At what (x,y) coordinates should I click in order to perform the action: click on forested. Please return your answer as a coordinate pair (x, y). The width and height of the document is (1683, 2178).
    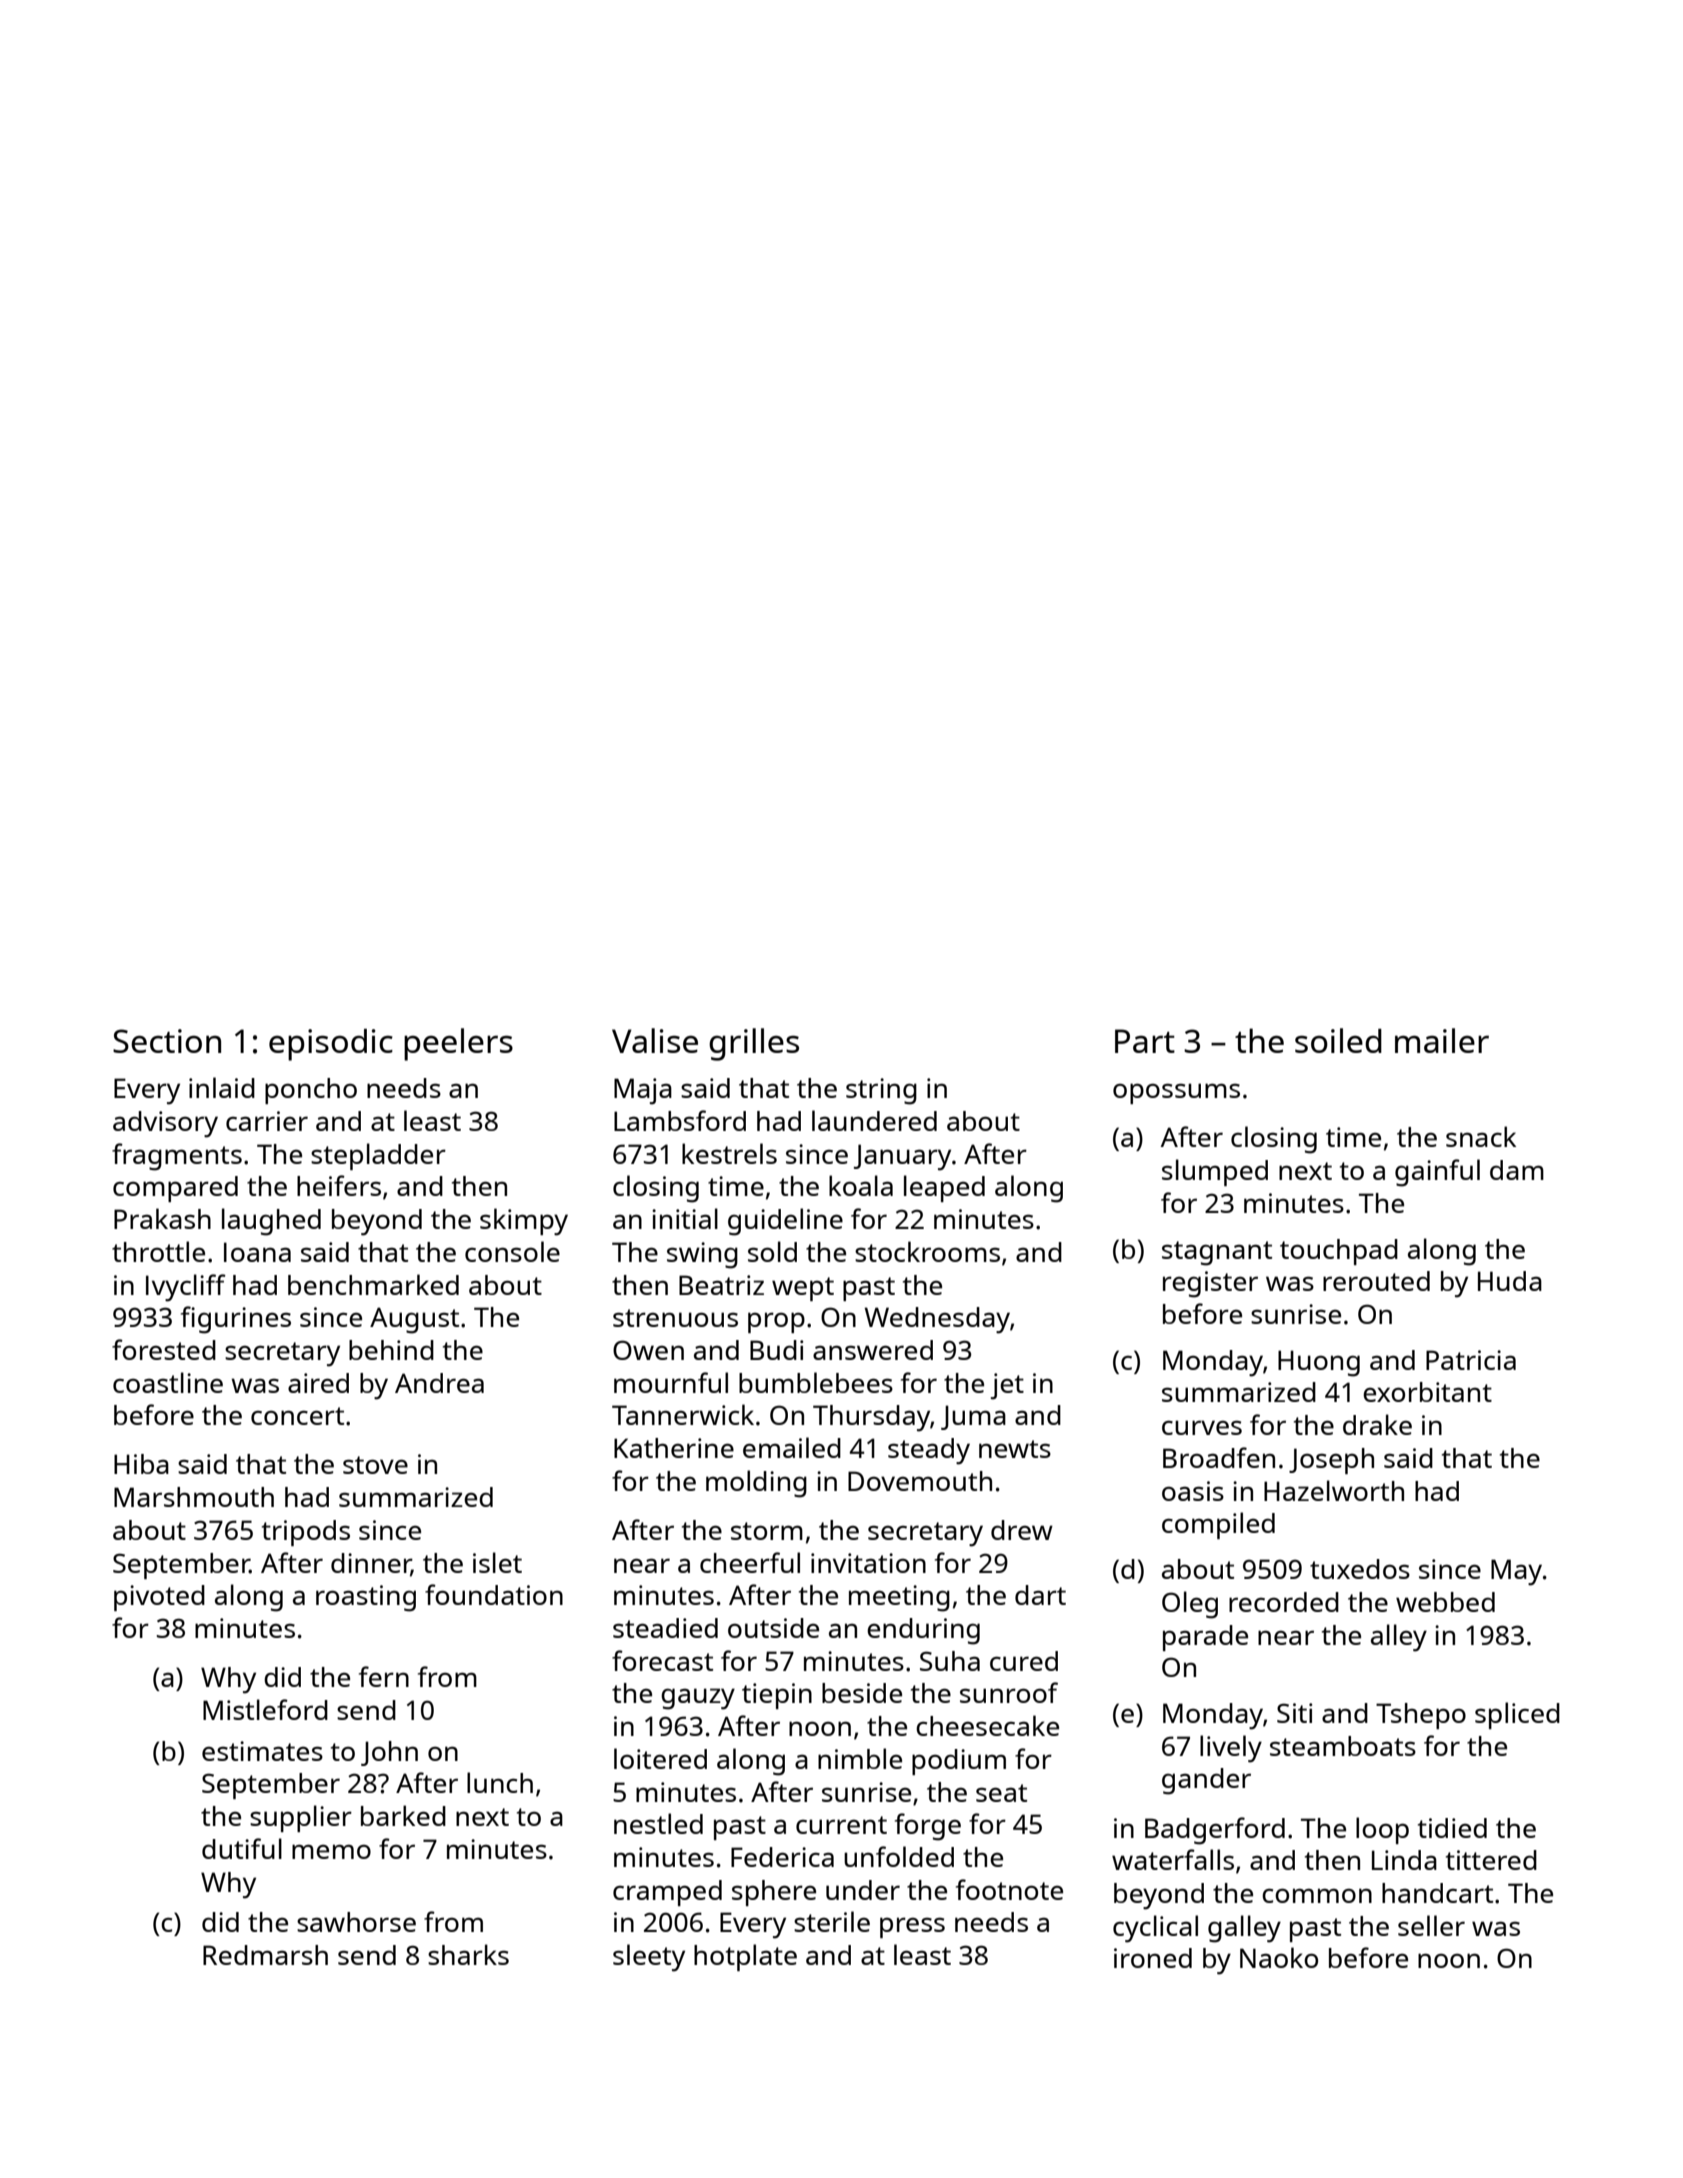
    Looking at the image, I should click on (164, 1349).
